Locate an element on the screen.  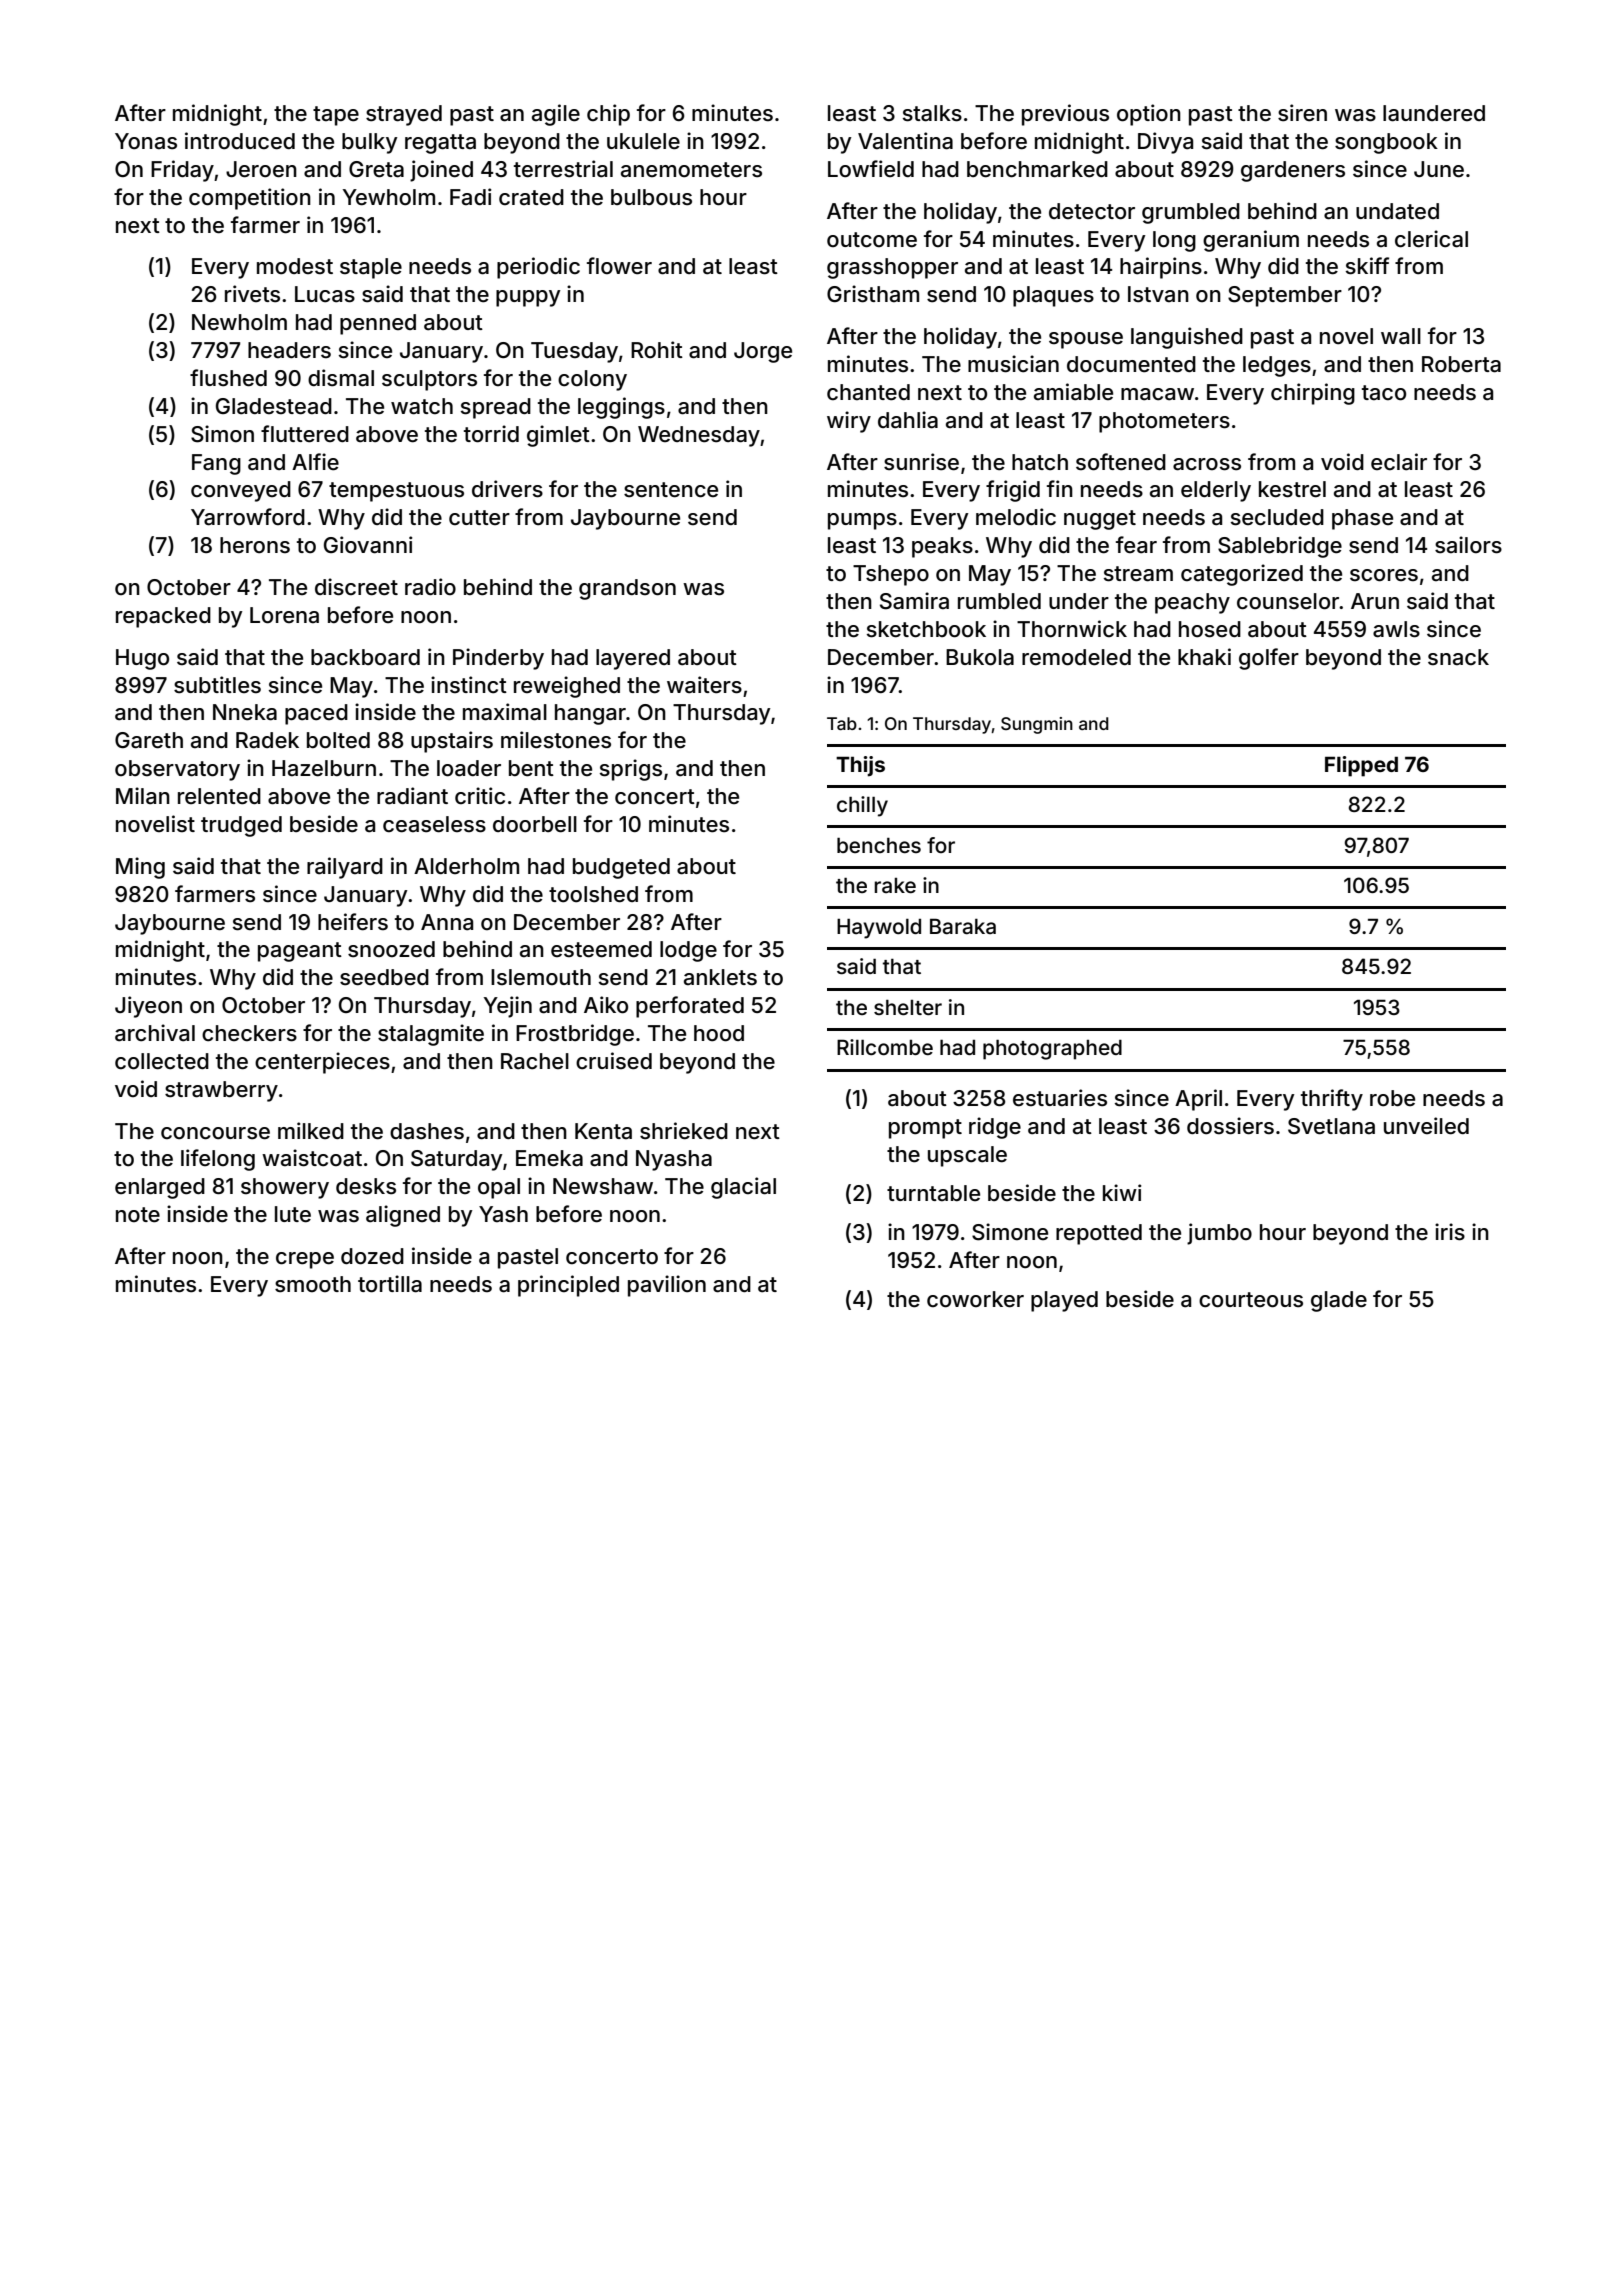
centerpieces is located at coordinates (322, 1063).
